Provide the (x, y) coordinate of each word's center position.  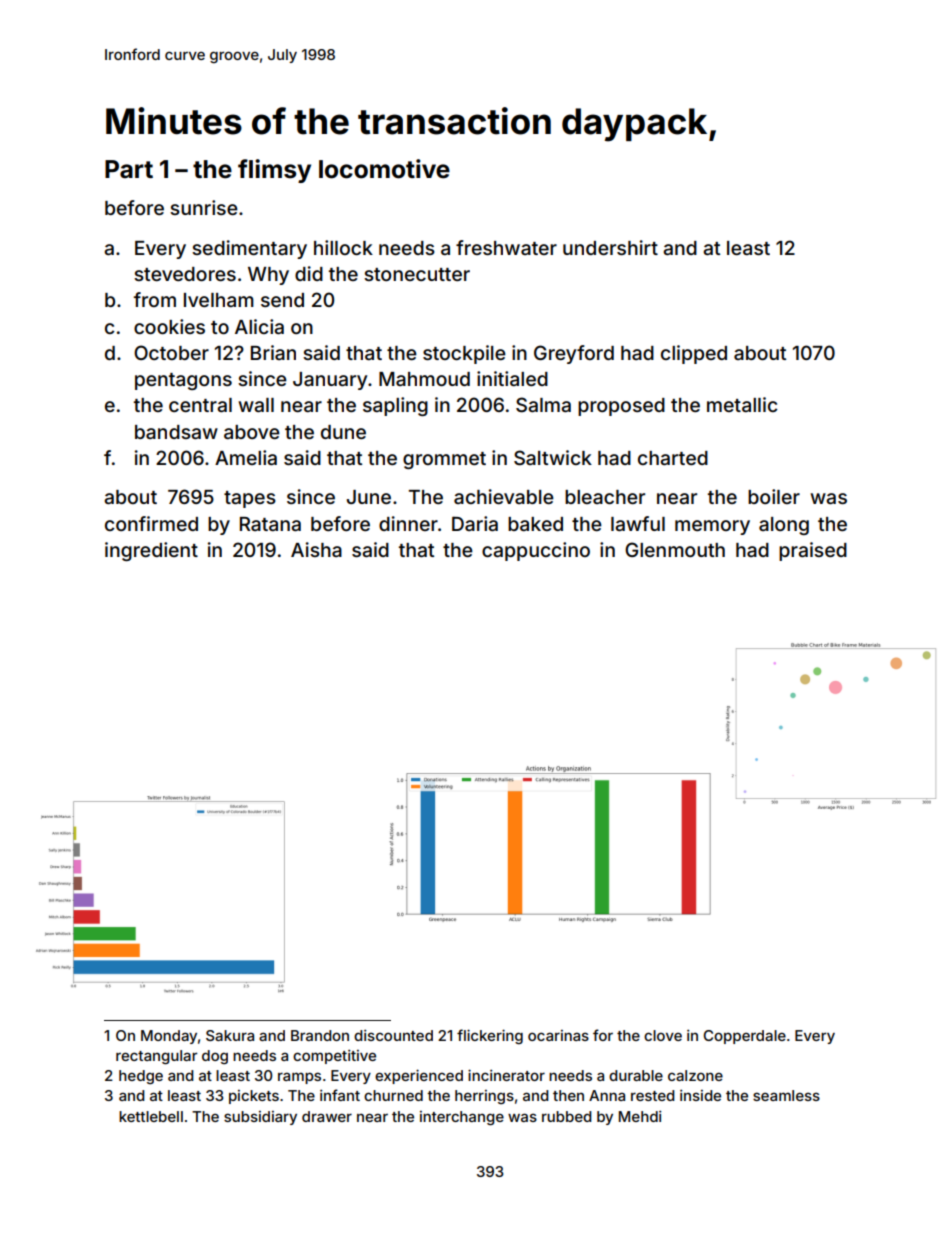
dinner (408, 523)
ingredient (151, 551)
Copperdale (745, 1037)
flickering (490, 1036)
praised (813, 551)
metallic (742, 404)
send (282, 300)
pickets (254, 1097)
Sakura (230, 1035)
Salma (543, 404)
